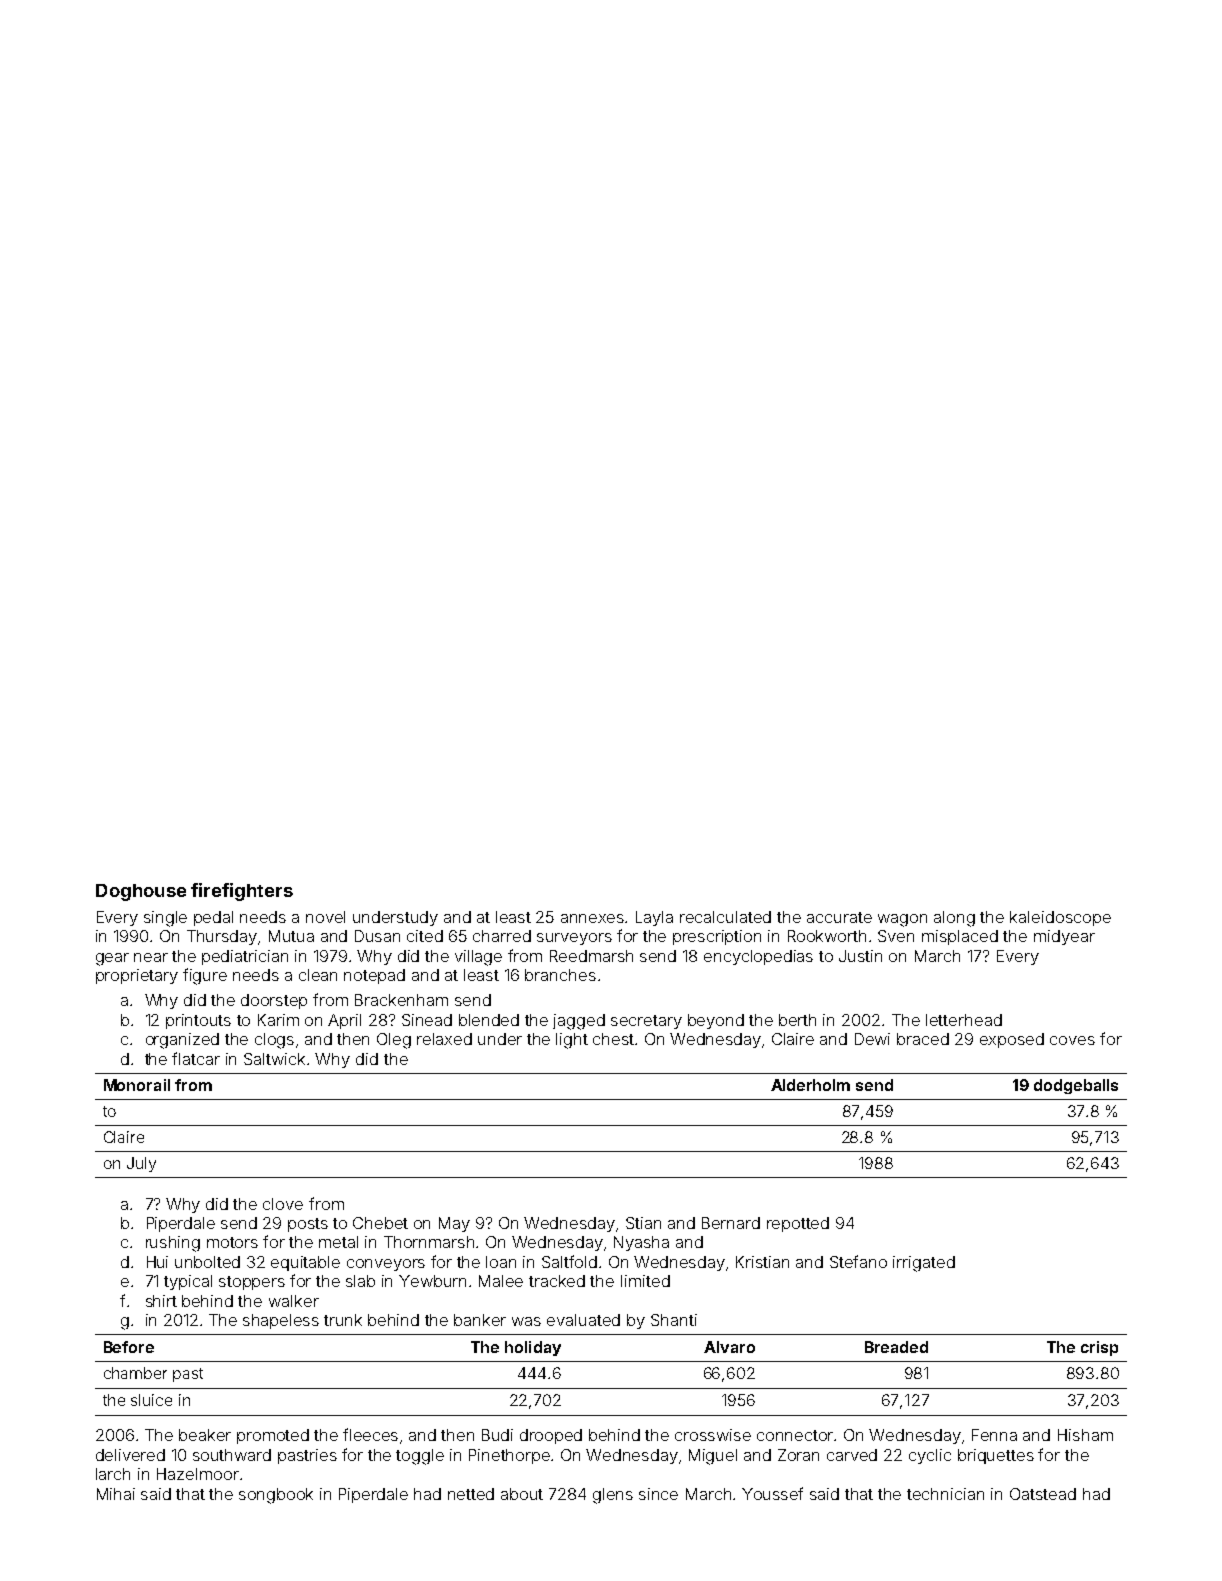 This screenshot has width=1222, height=1581. Describe the element at coordinates (810, 1085) in the screenshot. I see `Alderholm` at that location.
